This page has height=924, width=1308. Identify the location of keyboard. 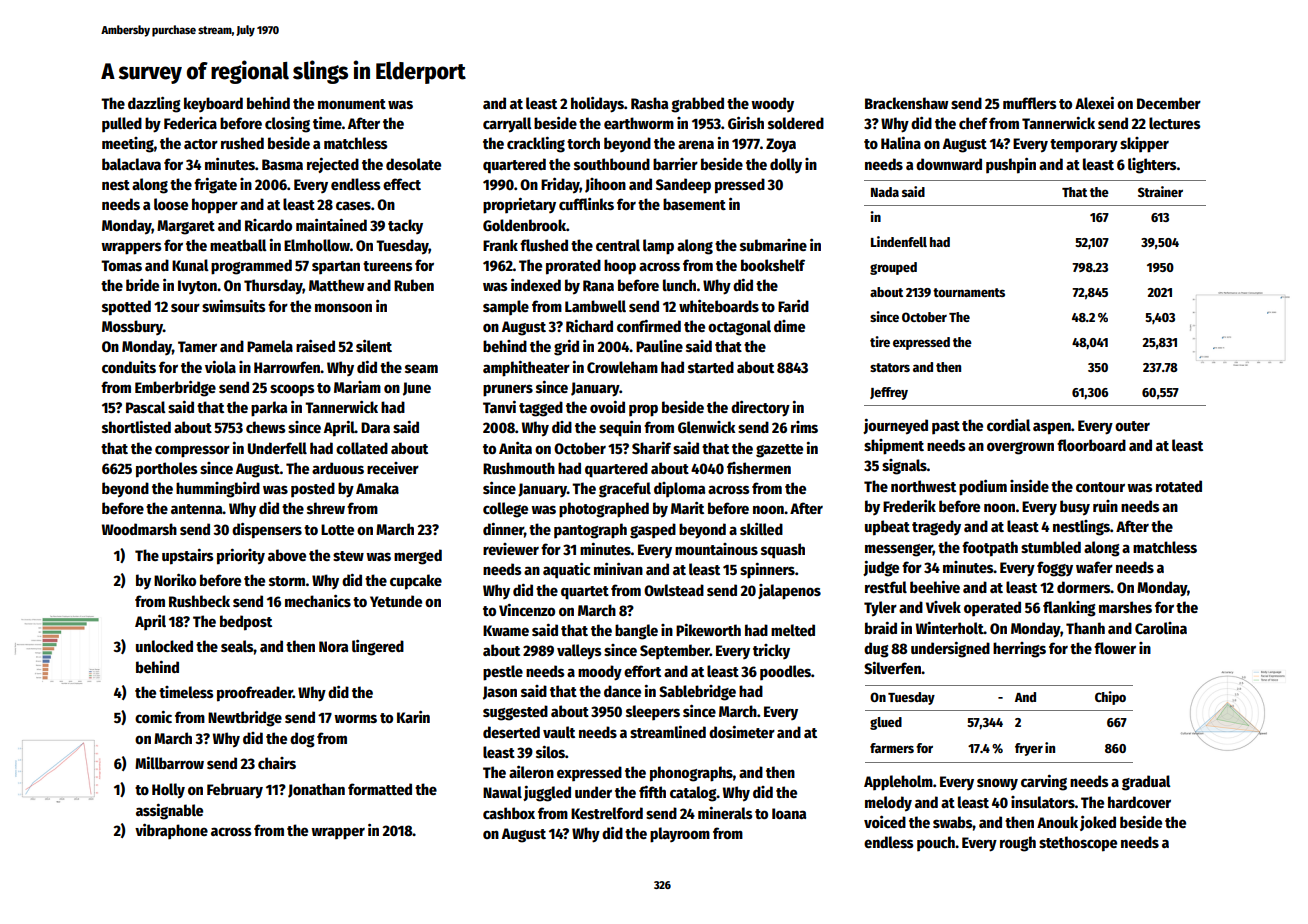
(213, 104).
